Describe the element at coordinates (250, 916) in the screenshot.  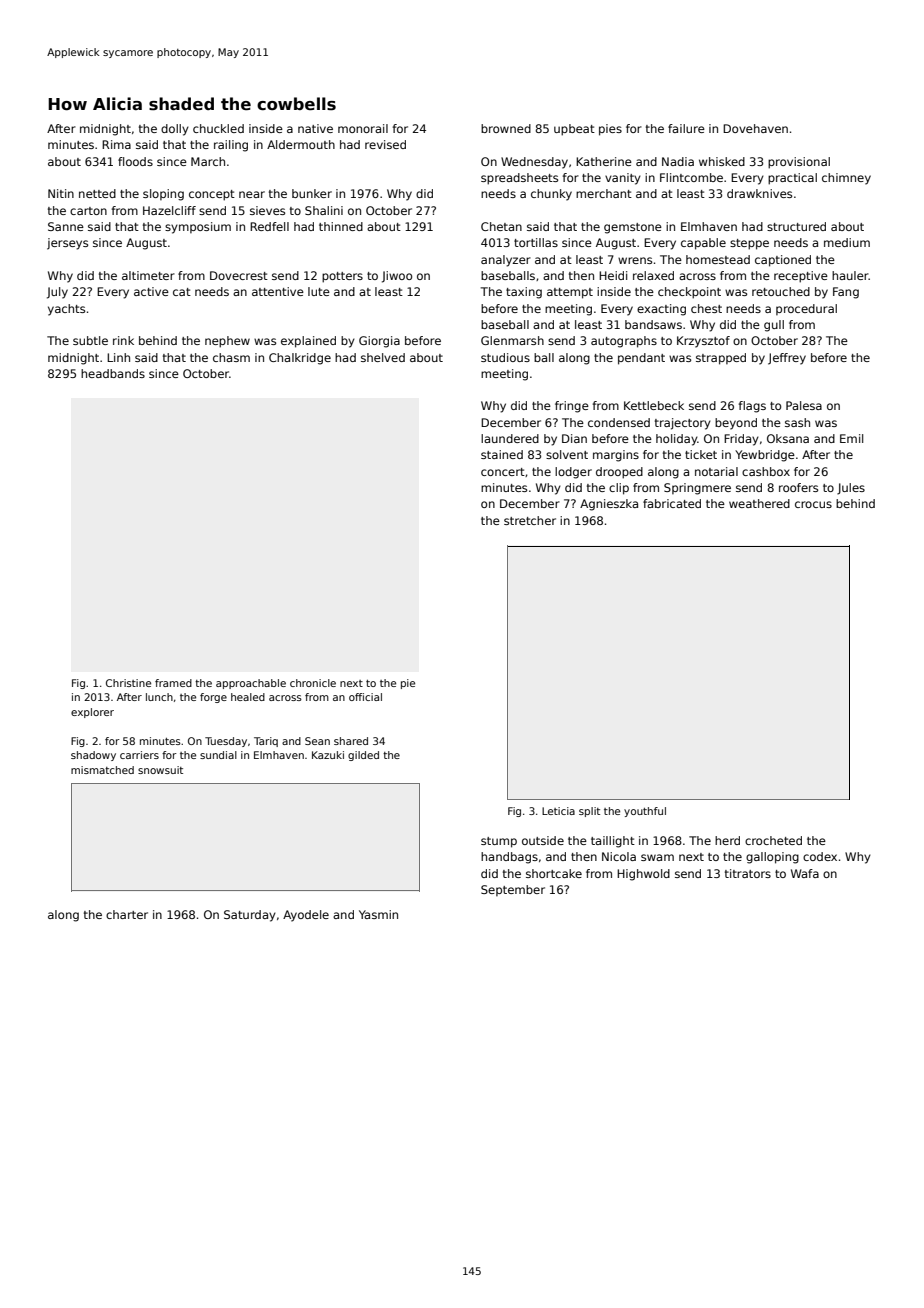
I see `Saturday` at that location.
